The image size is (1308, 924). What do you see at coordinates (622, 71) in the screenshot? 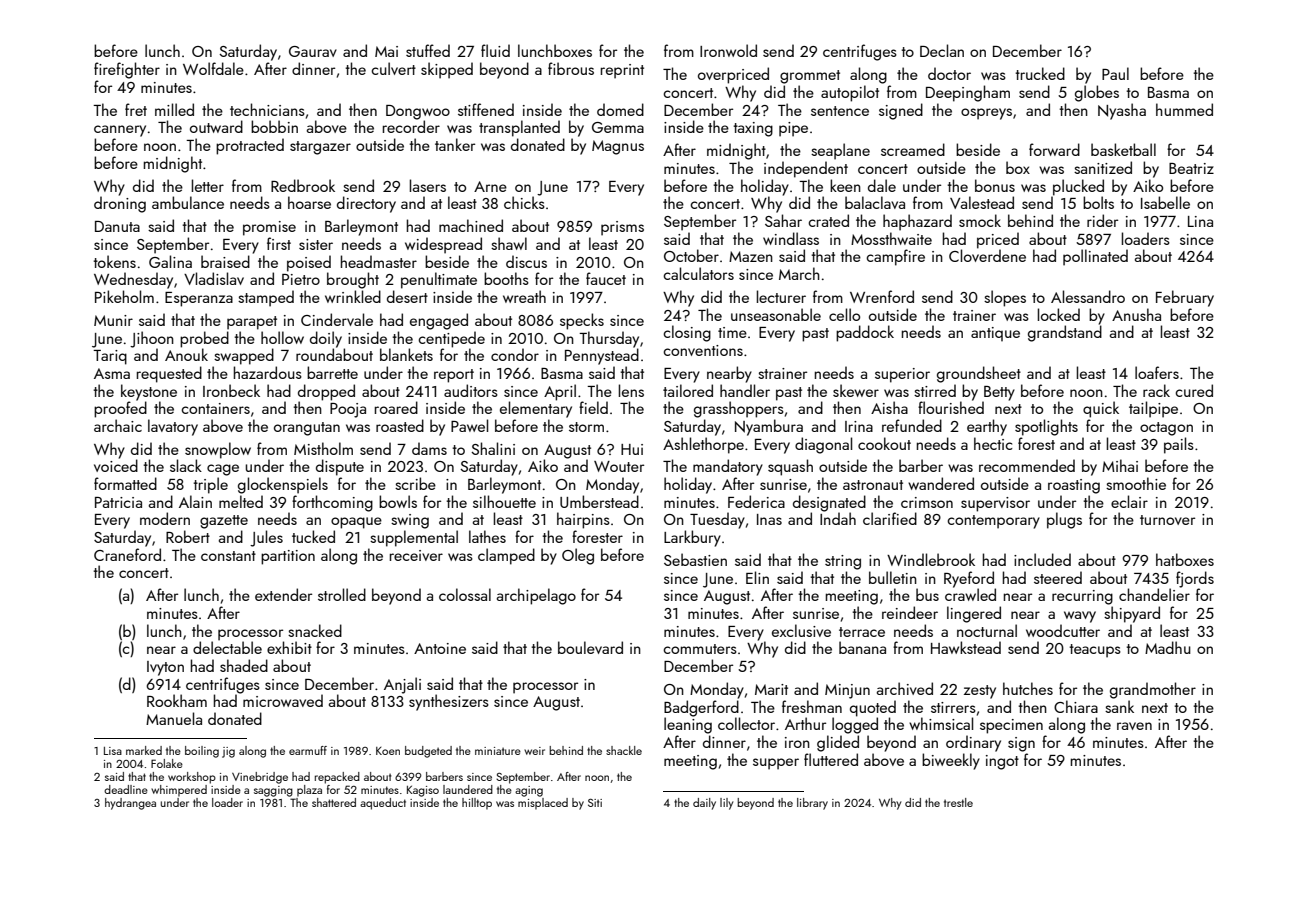
I see `reprint` at bounding box center [622, 71].
